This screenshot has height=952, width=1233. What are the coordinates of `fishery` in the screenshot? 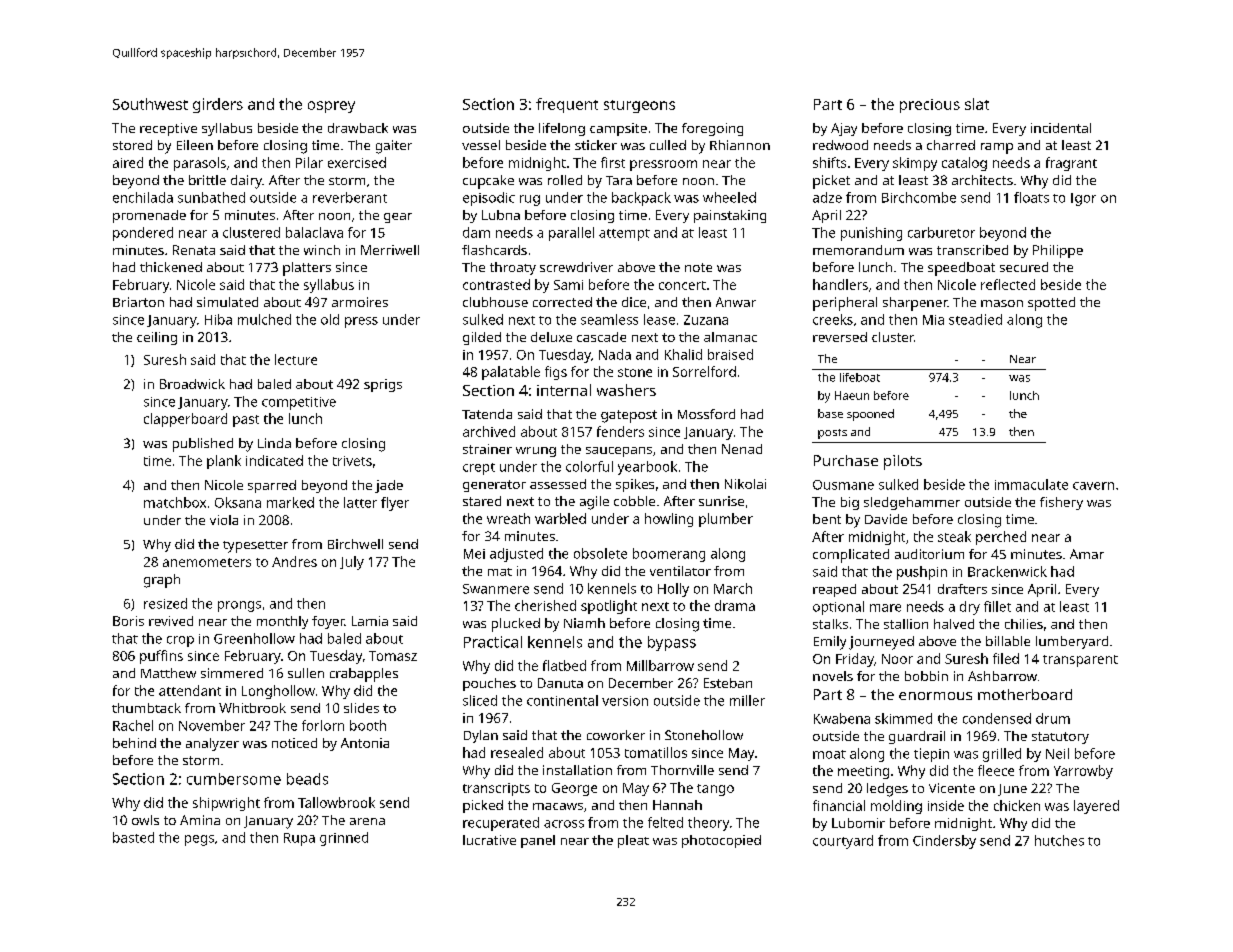 It's located at (1061, 503).
